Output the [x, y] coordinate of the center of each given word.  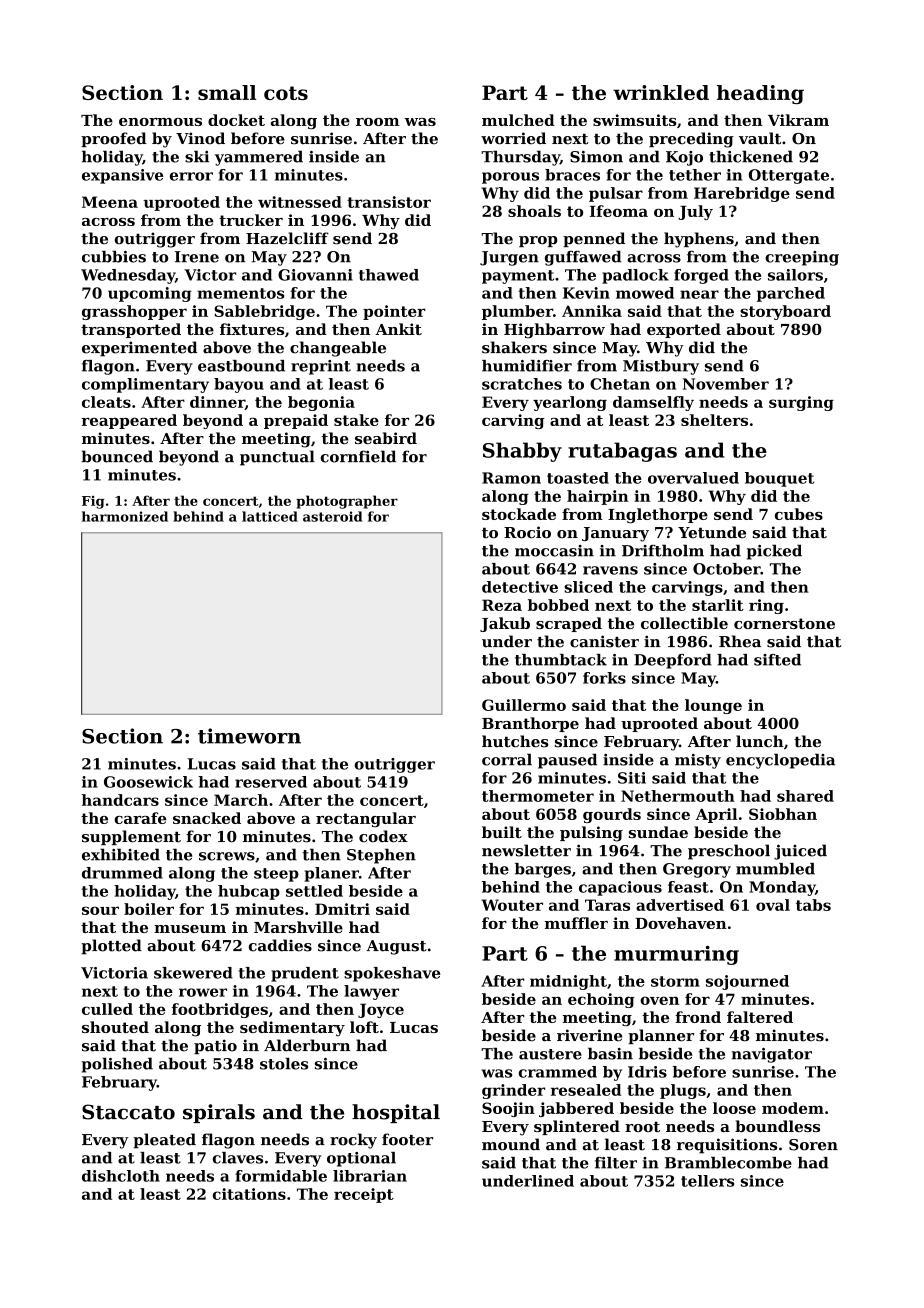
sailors [795, 275]
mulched [518, 120]
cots [286, 93]
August [396, 947]
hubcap [249, 892]
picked [774, 552]
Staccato [128, 1112]
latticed [270, 516]
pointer [394, 312]
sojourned [747, 982]
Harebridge [742, 194]
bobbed [558, 605]
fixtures [252, 329]
